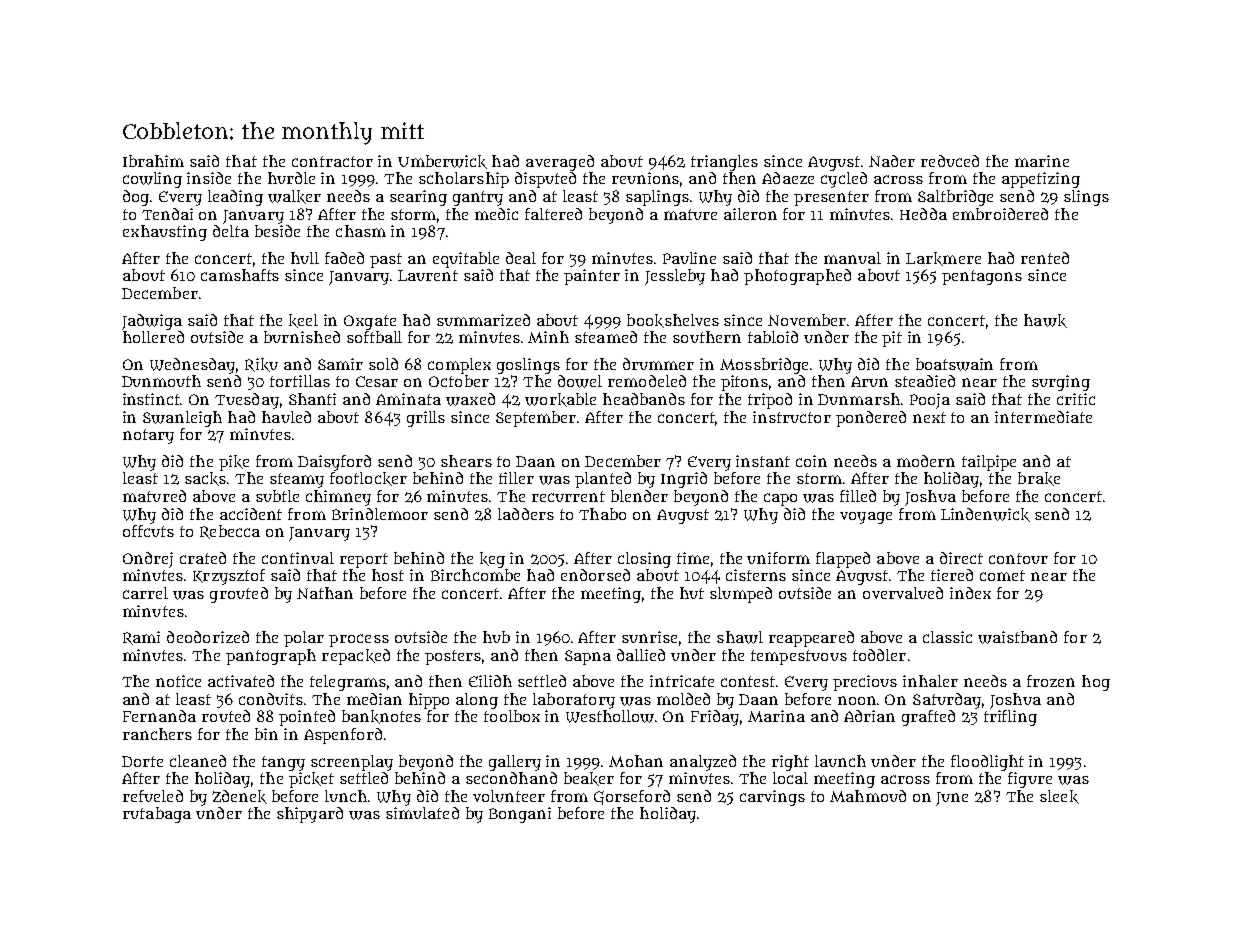  What do you see at coordinates (724, 163) in the screenshot?
I see `triangles` at bounding box center [724, 163].
